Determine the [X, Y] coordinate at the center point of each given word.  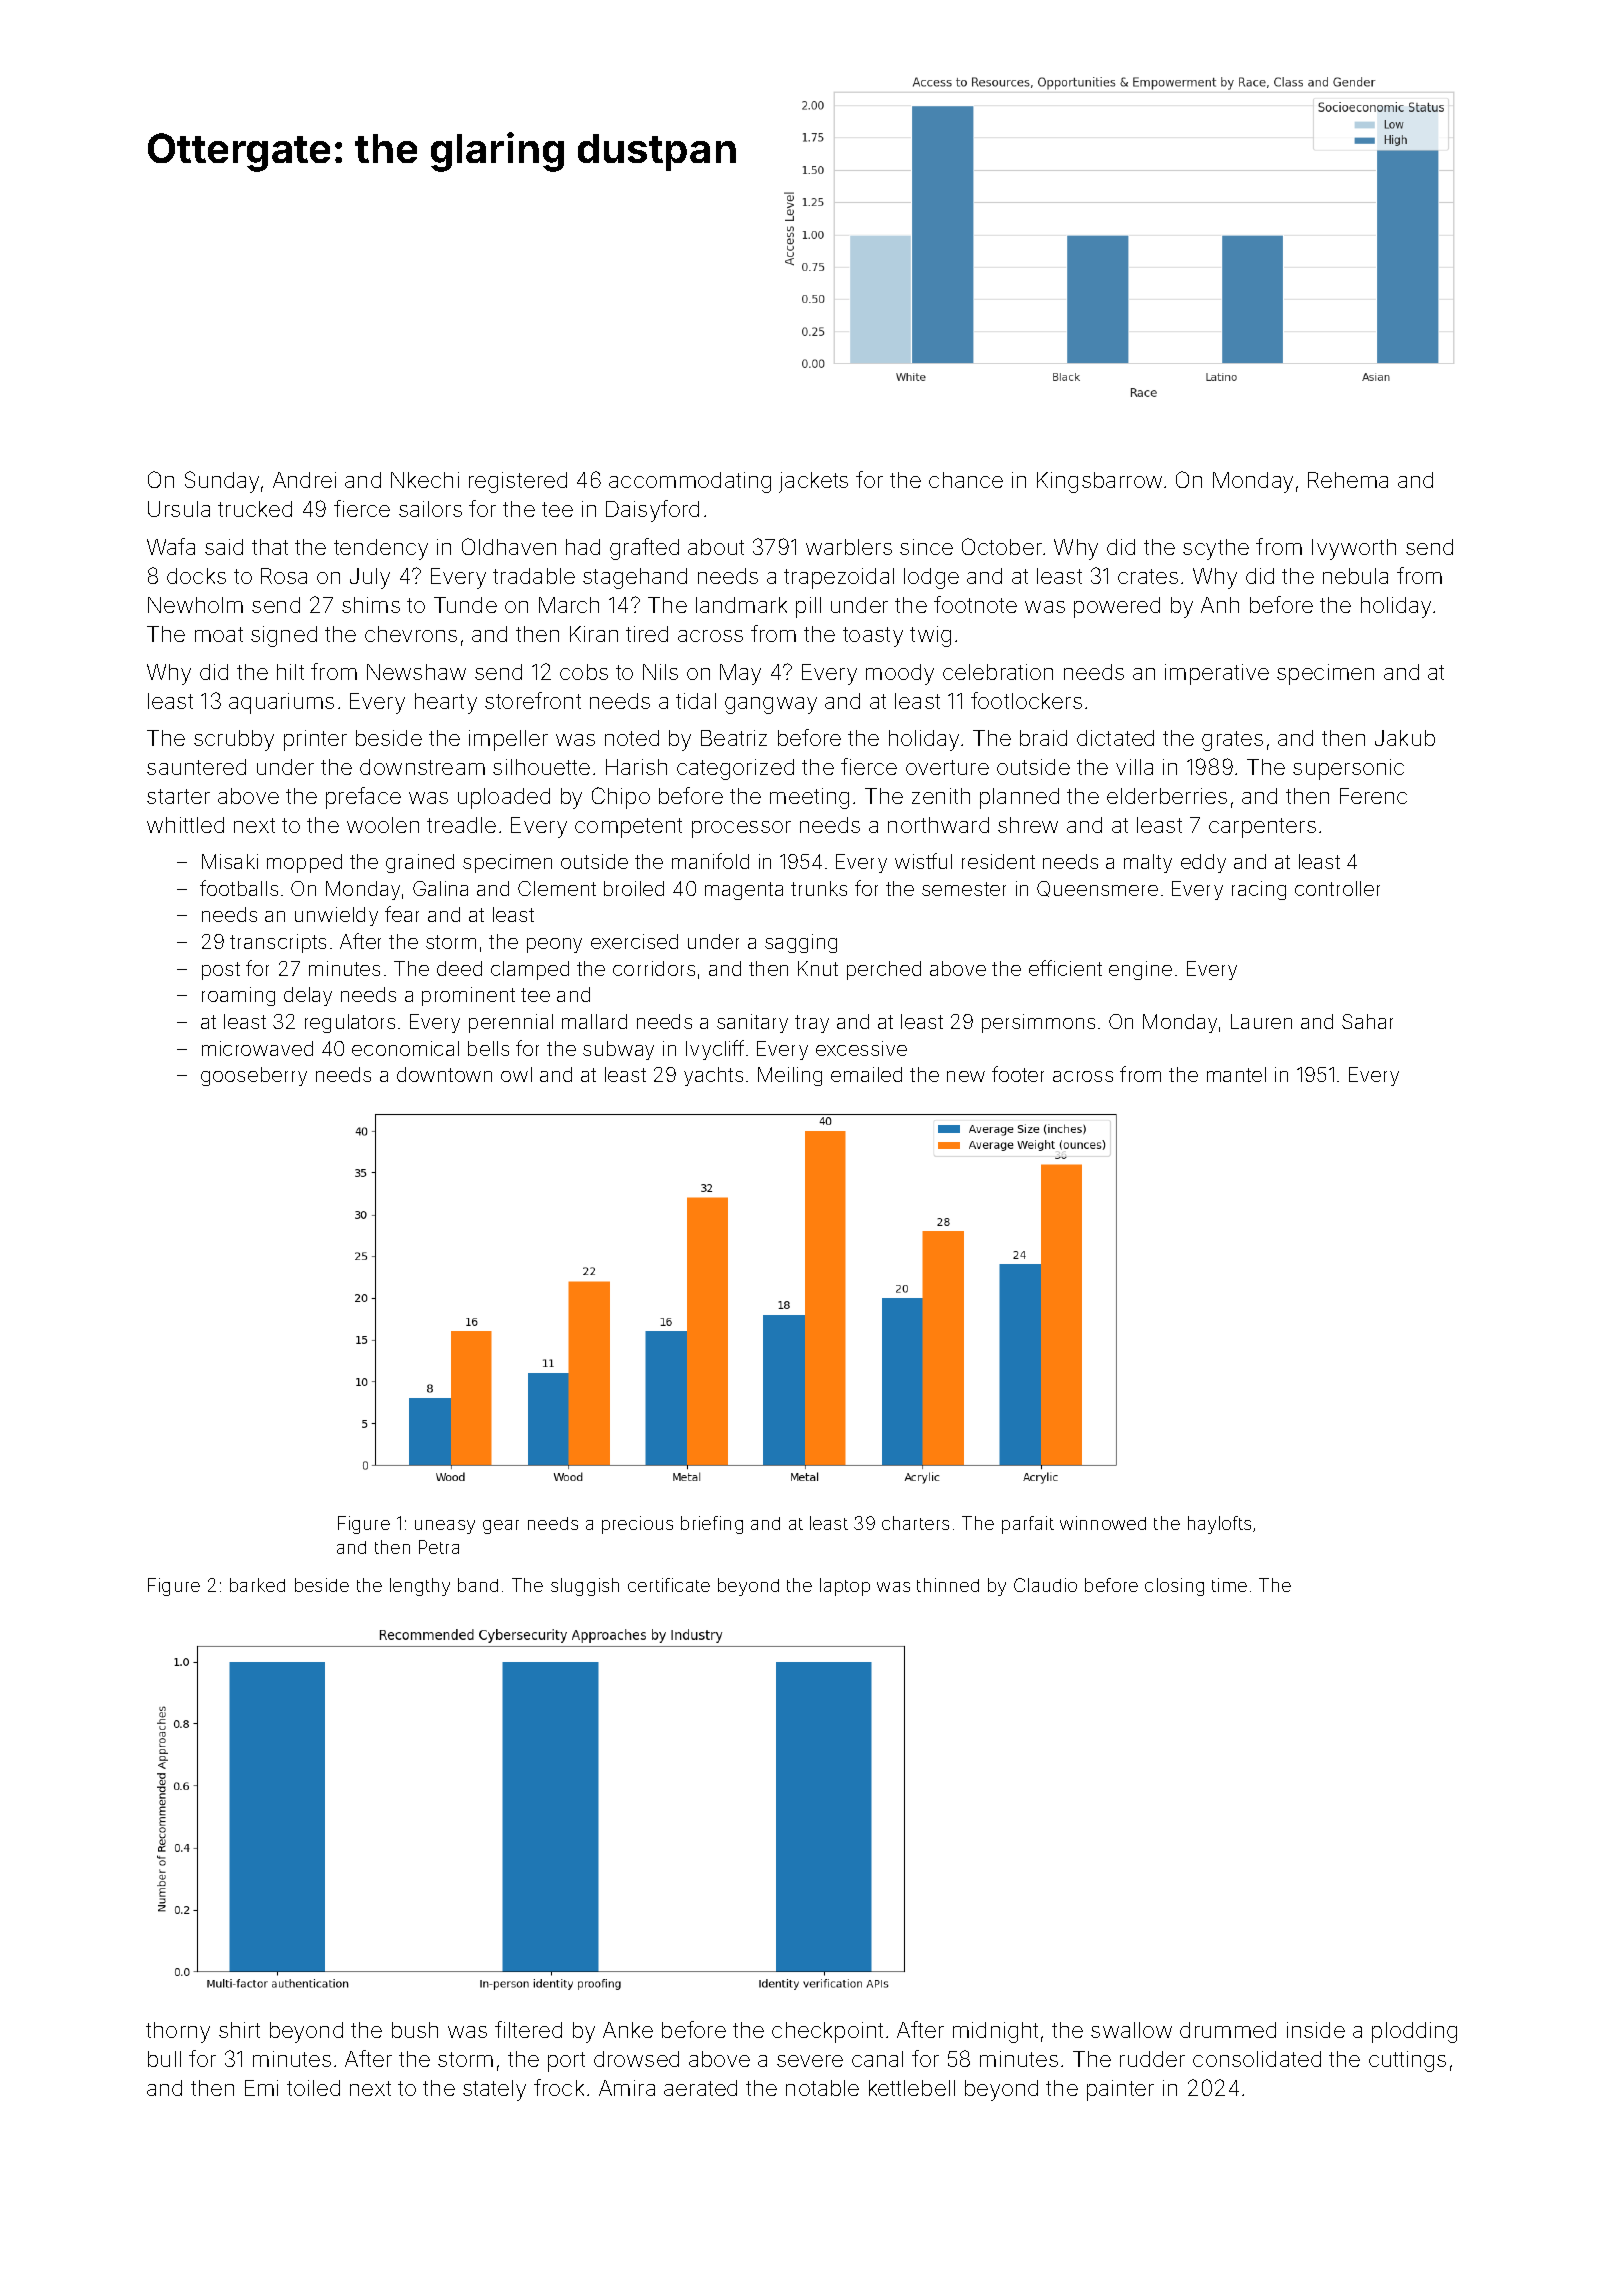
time [1229, 1585]
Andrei [304, 480]
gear [501, 1527]
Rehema [1348, 480]
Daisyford [652, 511]
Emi [261, 2088]
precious [637, 1525]
